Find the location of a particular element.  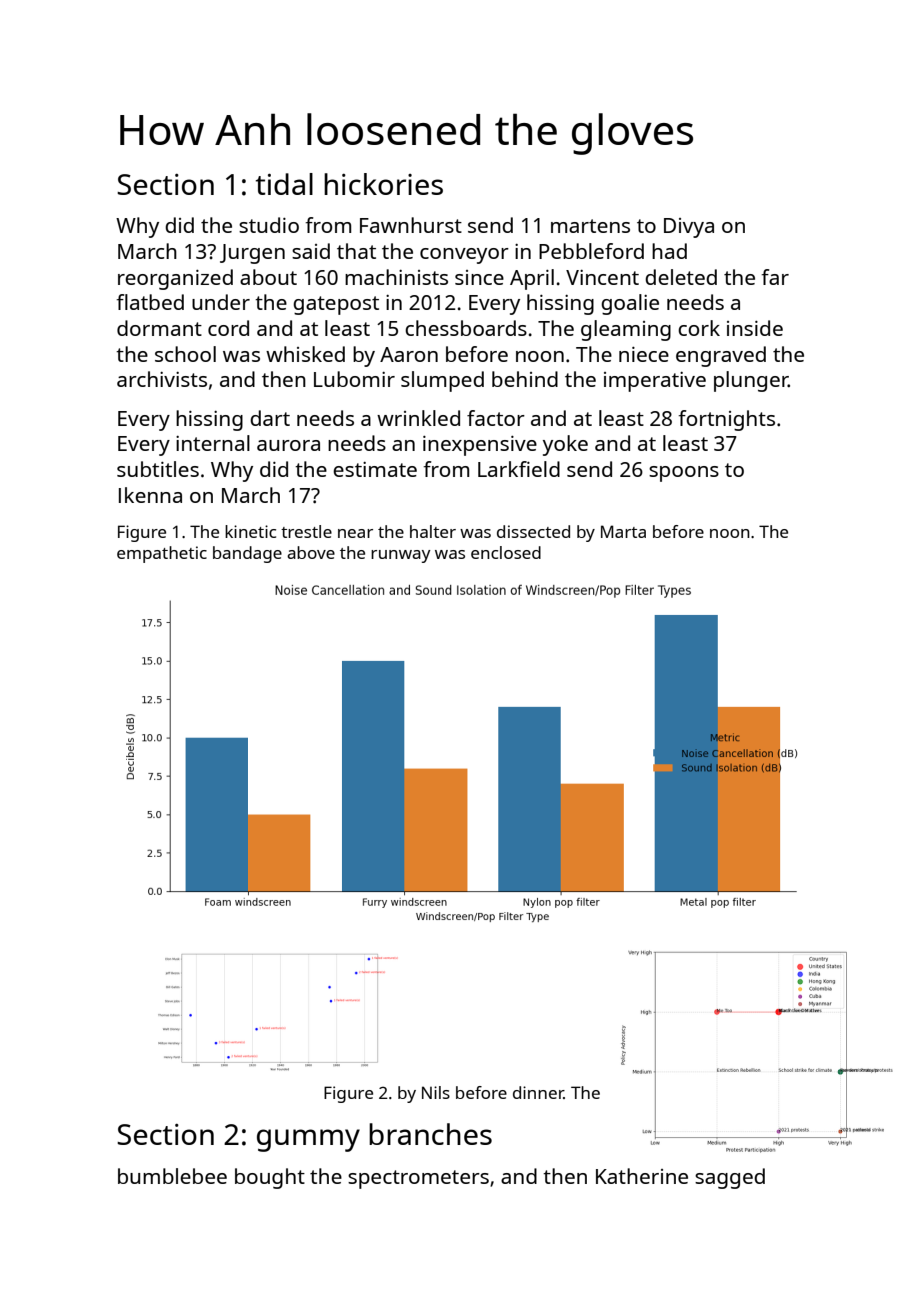

gummy is located at coordinates (308, 1140).
